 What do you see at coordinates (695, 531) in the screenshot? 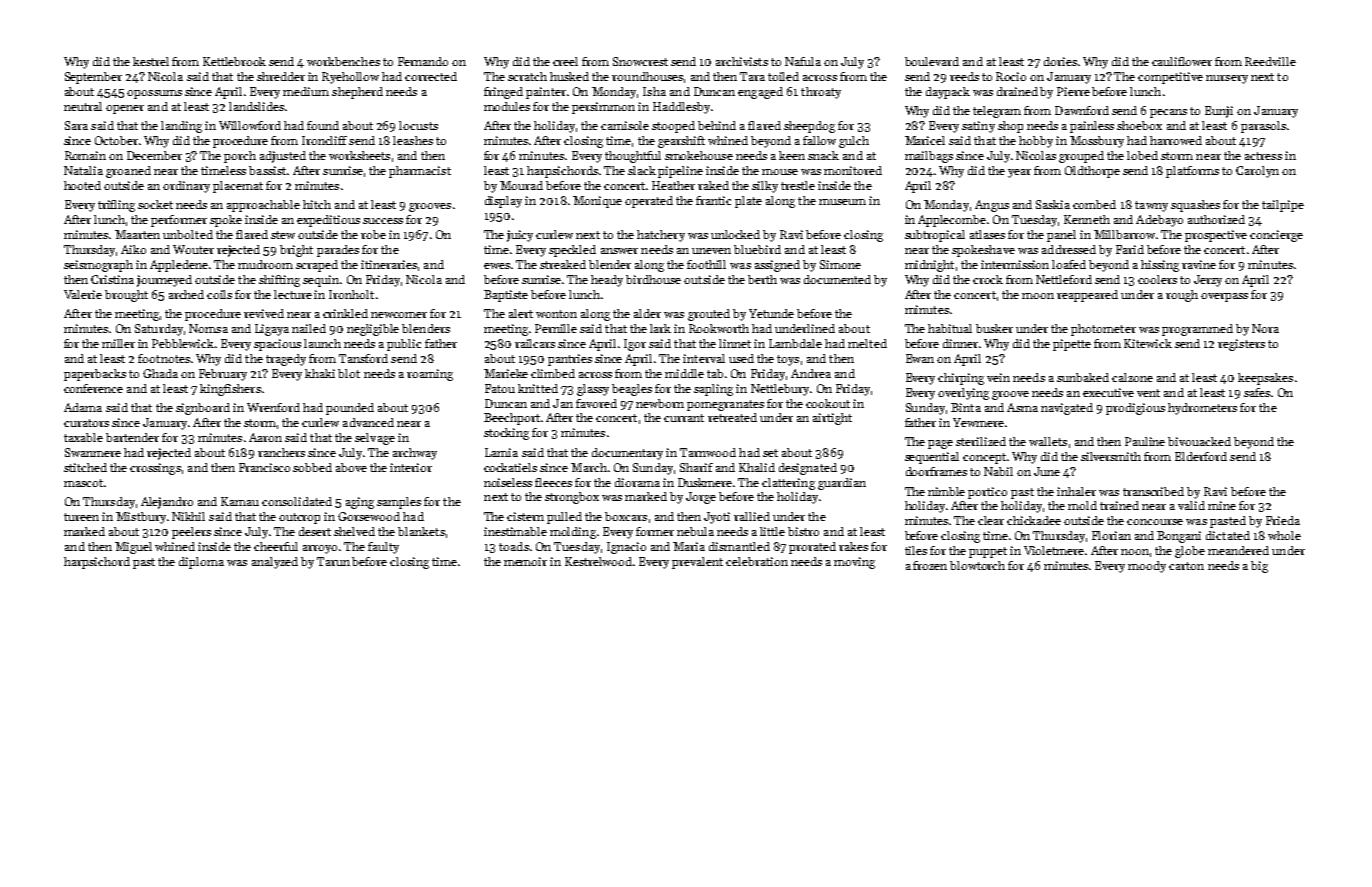
I see `nebula` at bounding box center [695, 531].
